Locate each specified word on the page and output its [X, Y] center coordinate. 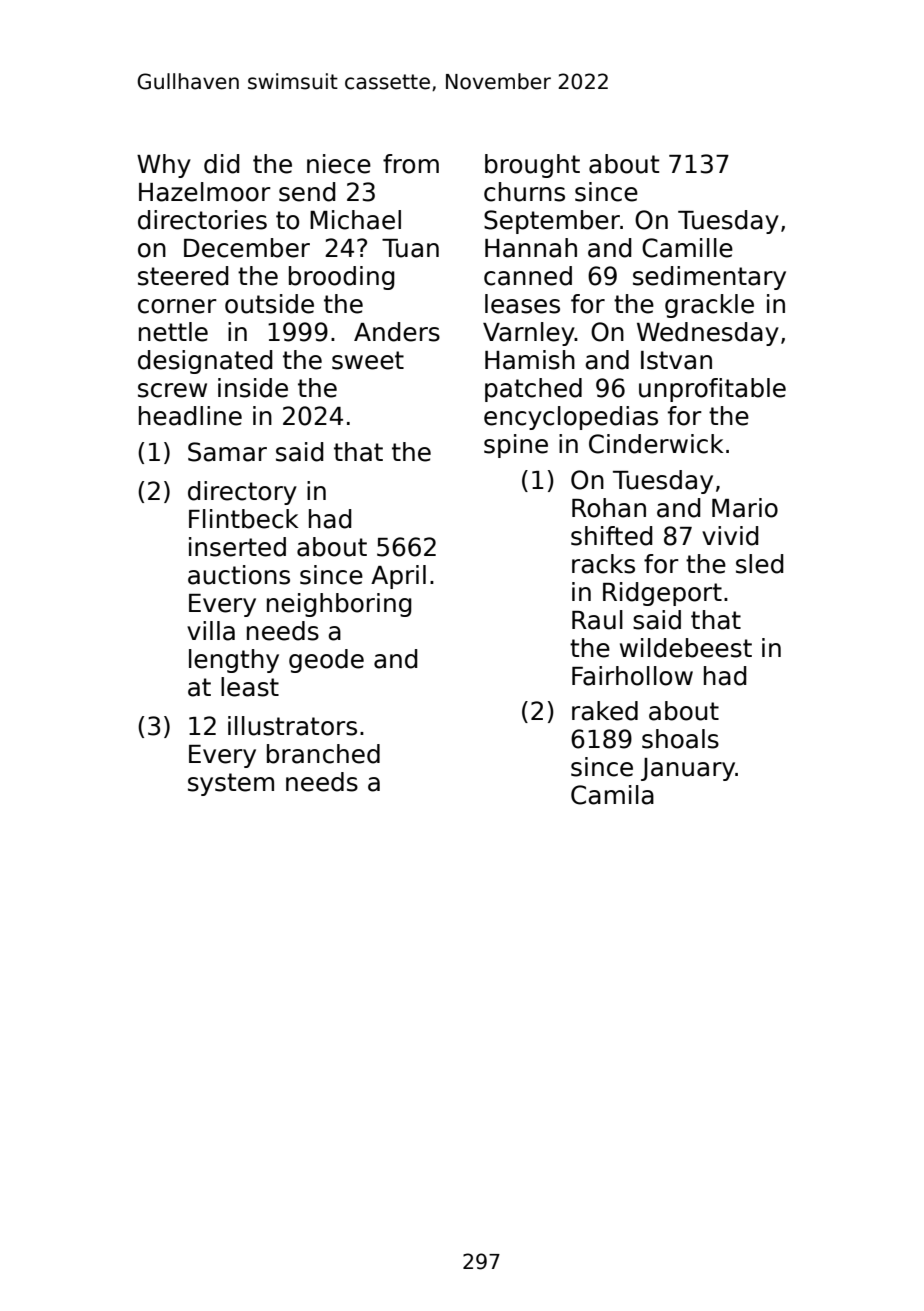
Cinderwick [656, 444]
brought [532, 166]
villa [211, 631]
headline [190, 416]
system [231, 784]
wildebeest [686, 648]
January [688, 769]
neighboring [339, 605]
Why [164, 166]
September [552, 222]
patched [533, 390]
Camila [612, 795]
